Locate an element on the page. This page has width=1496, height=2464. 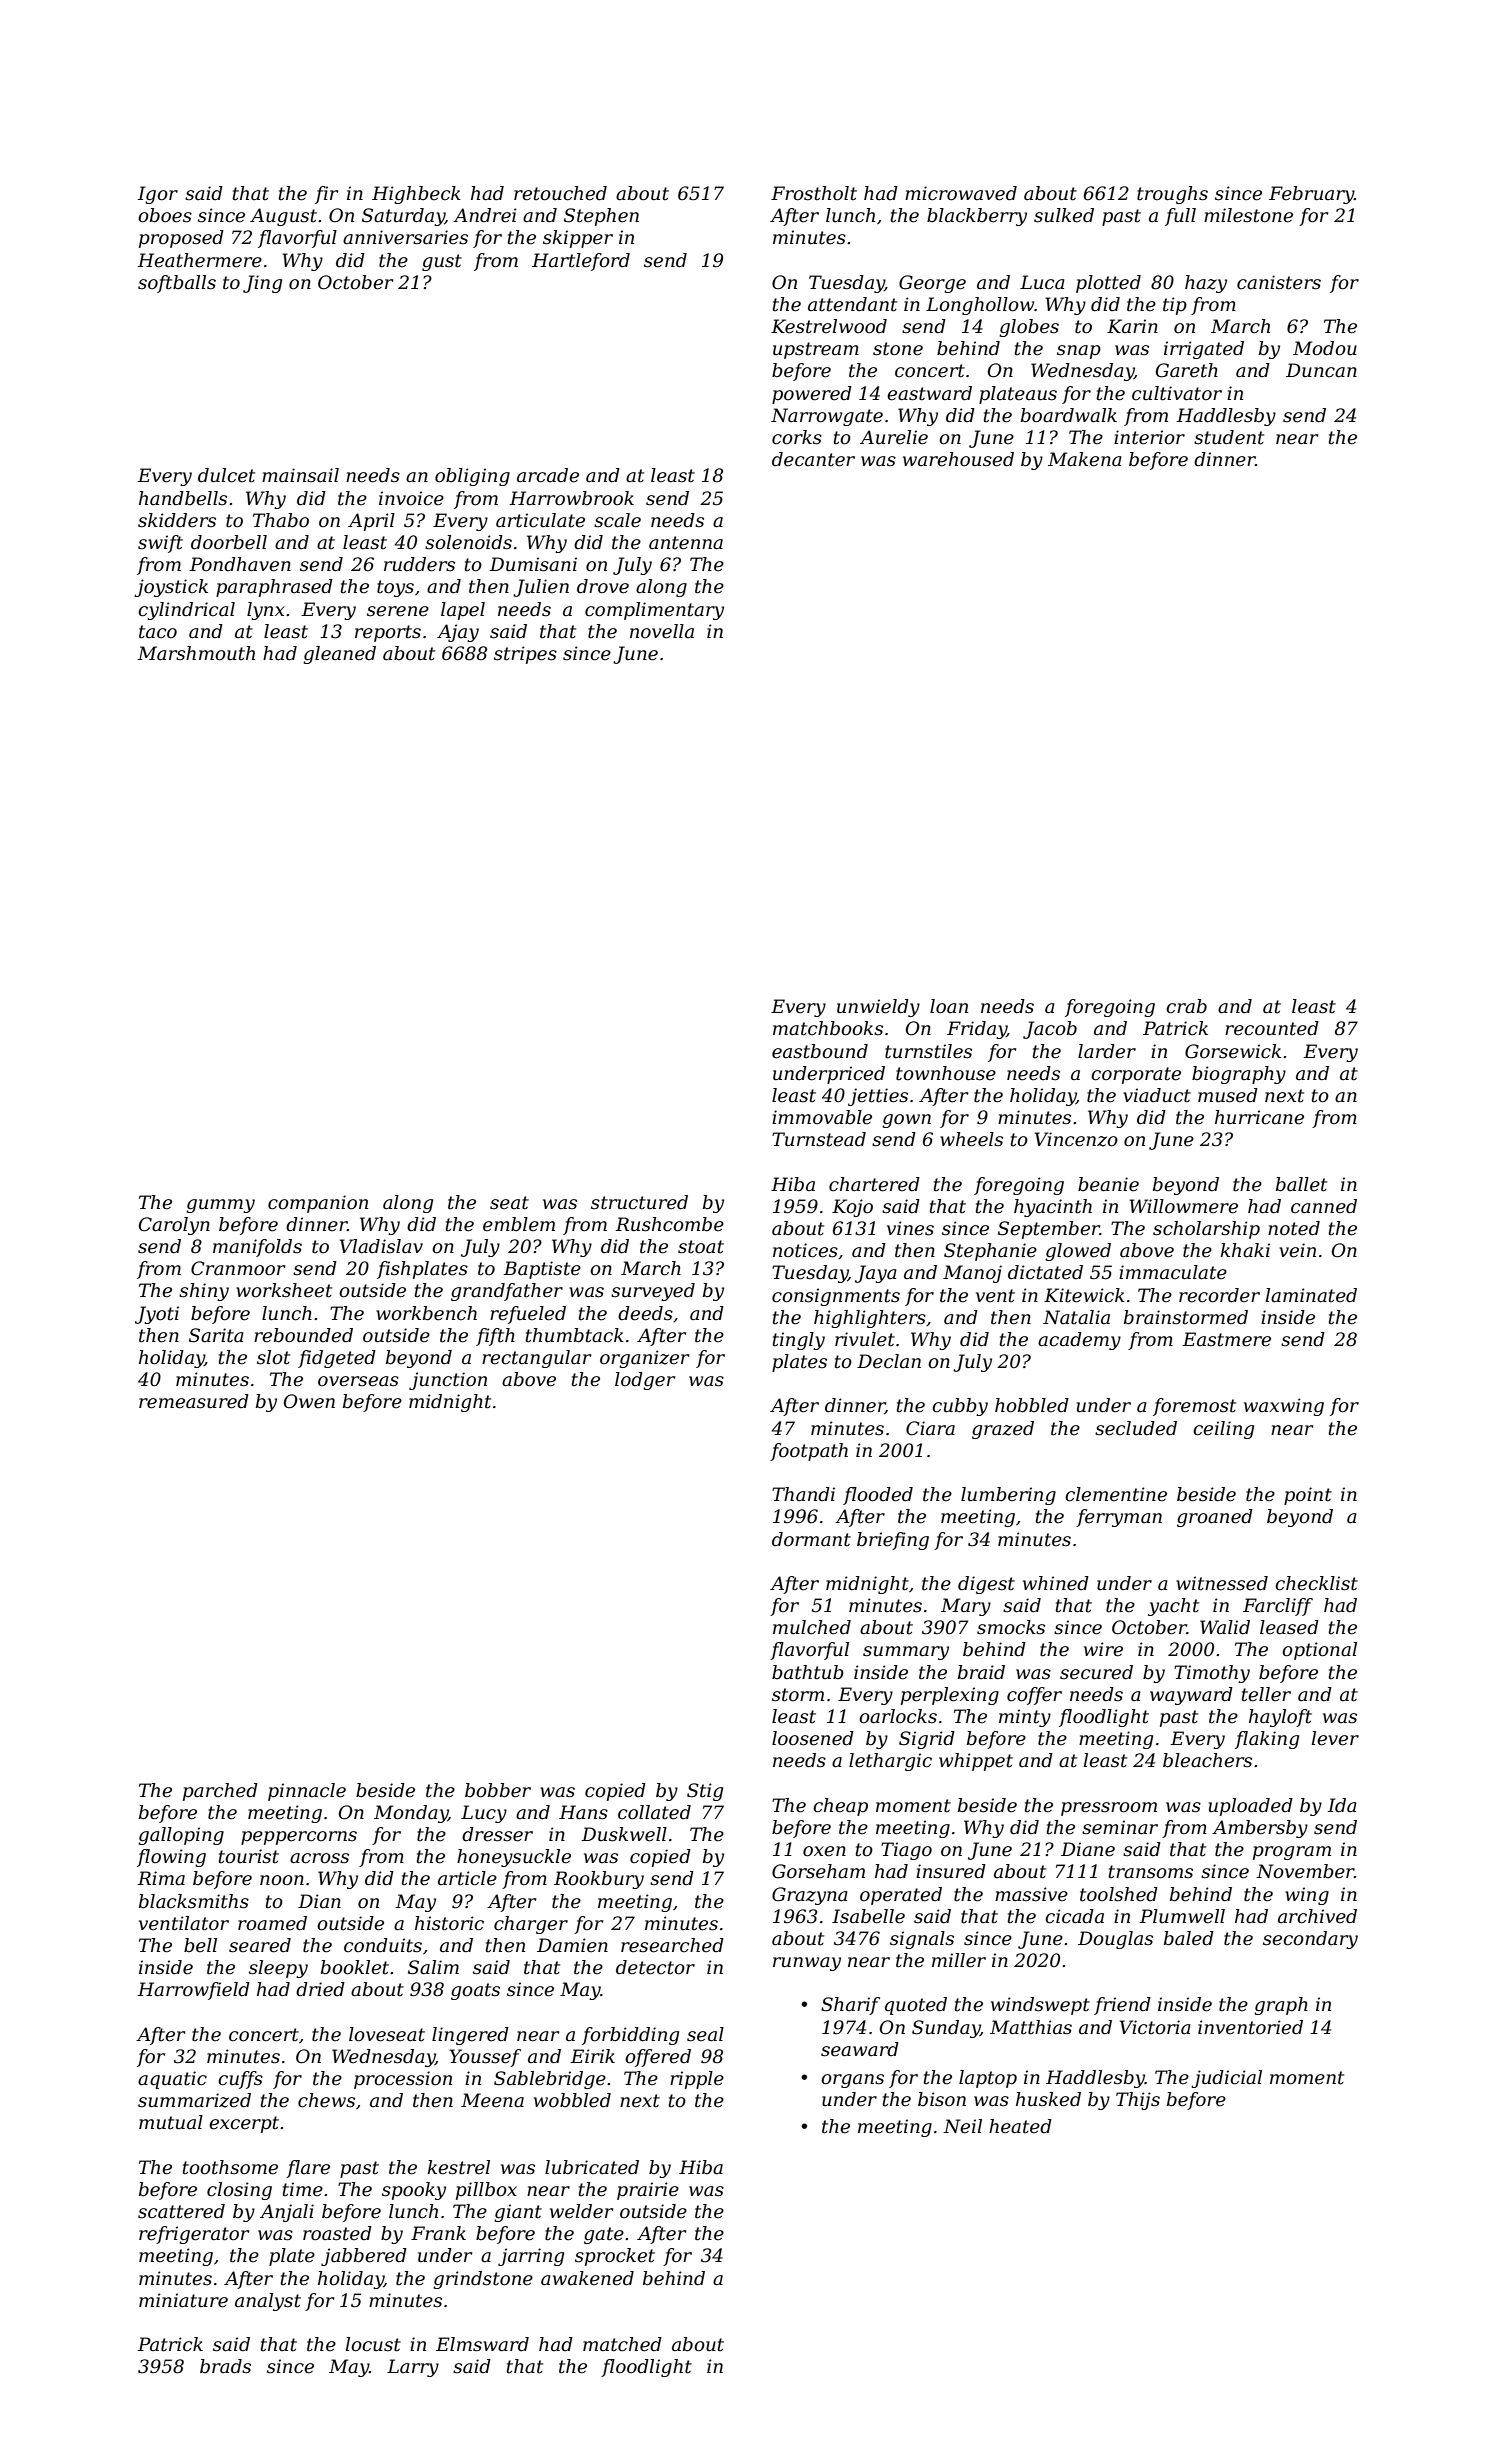
Rushcombe is located at coordinates (669, 1224).
